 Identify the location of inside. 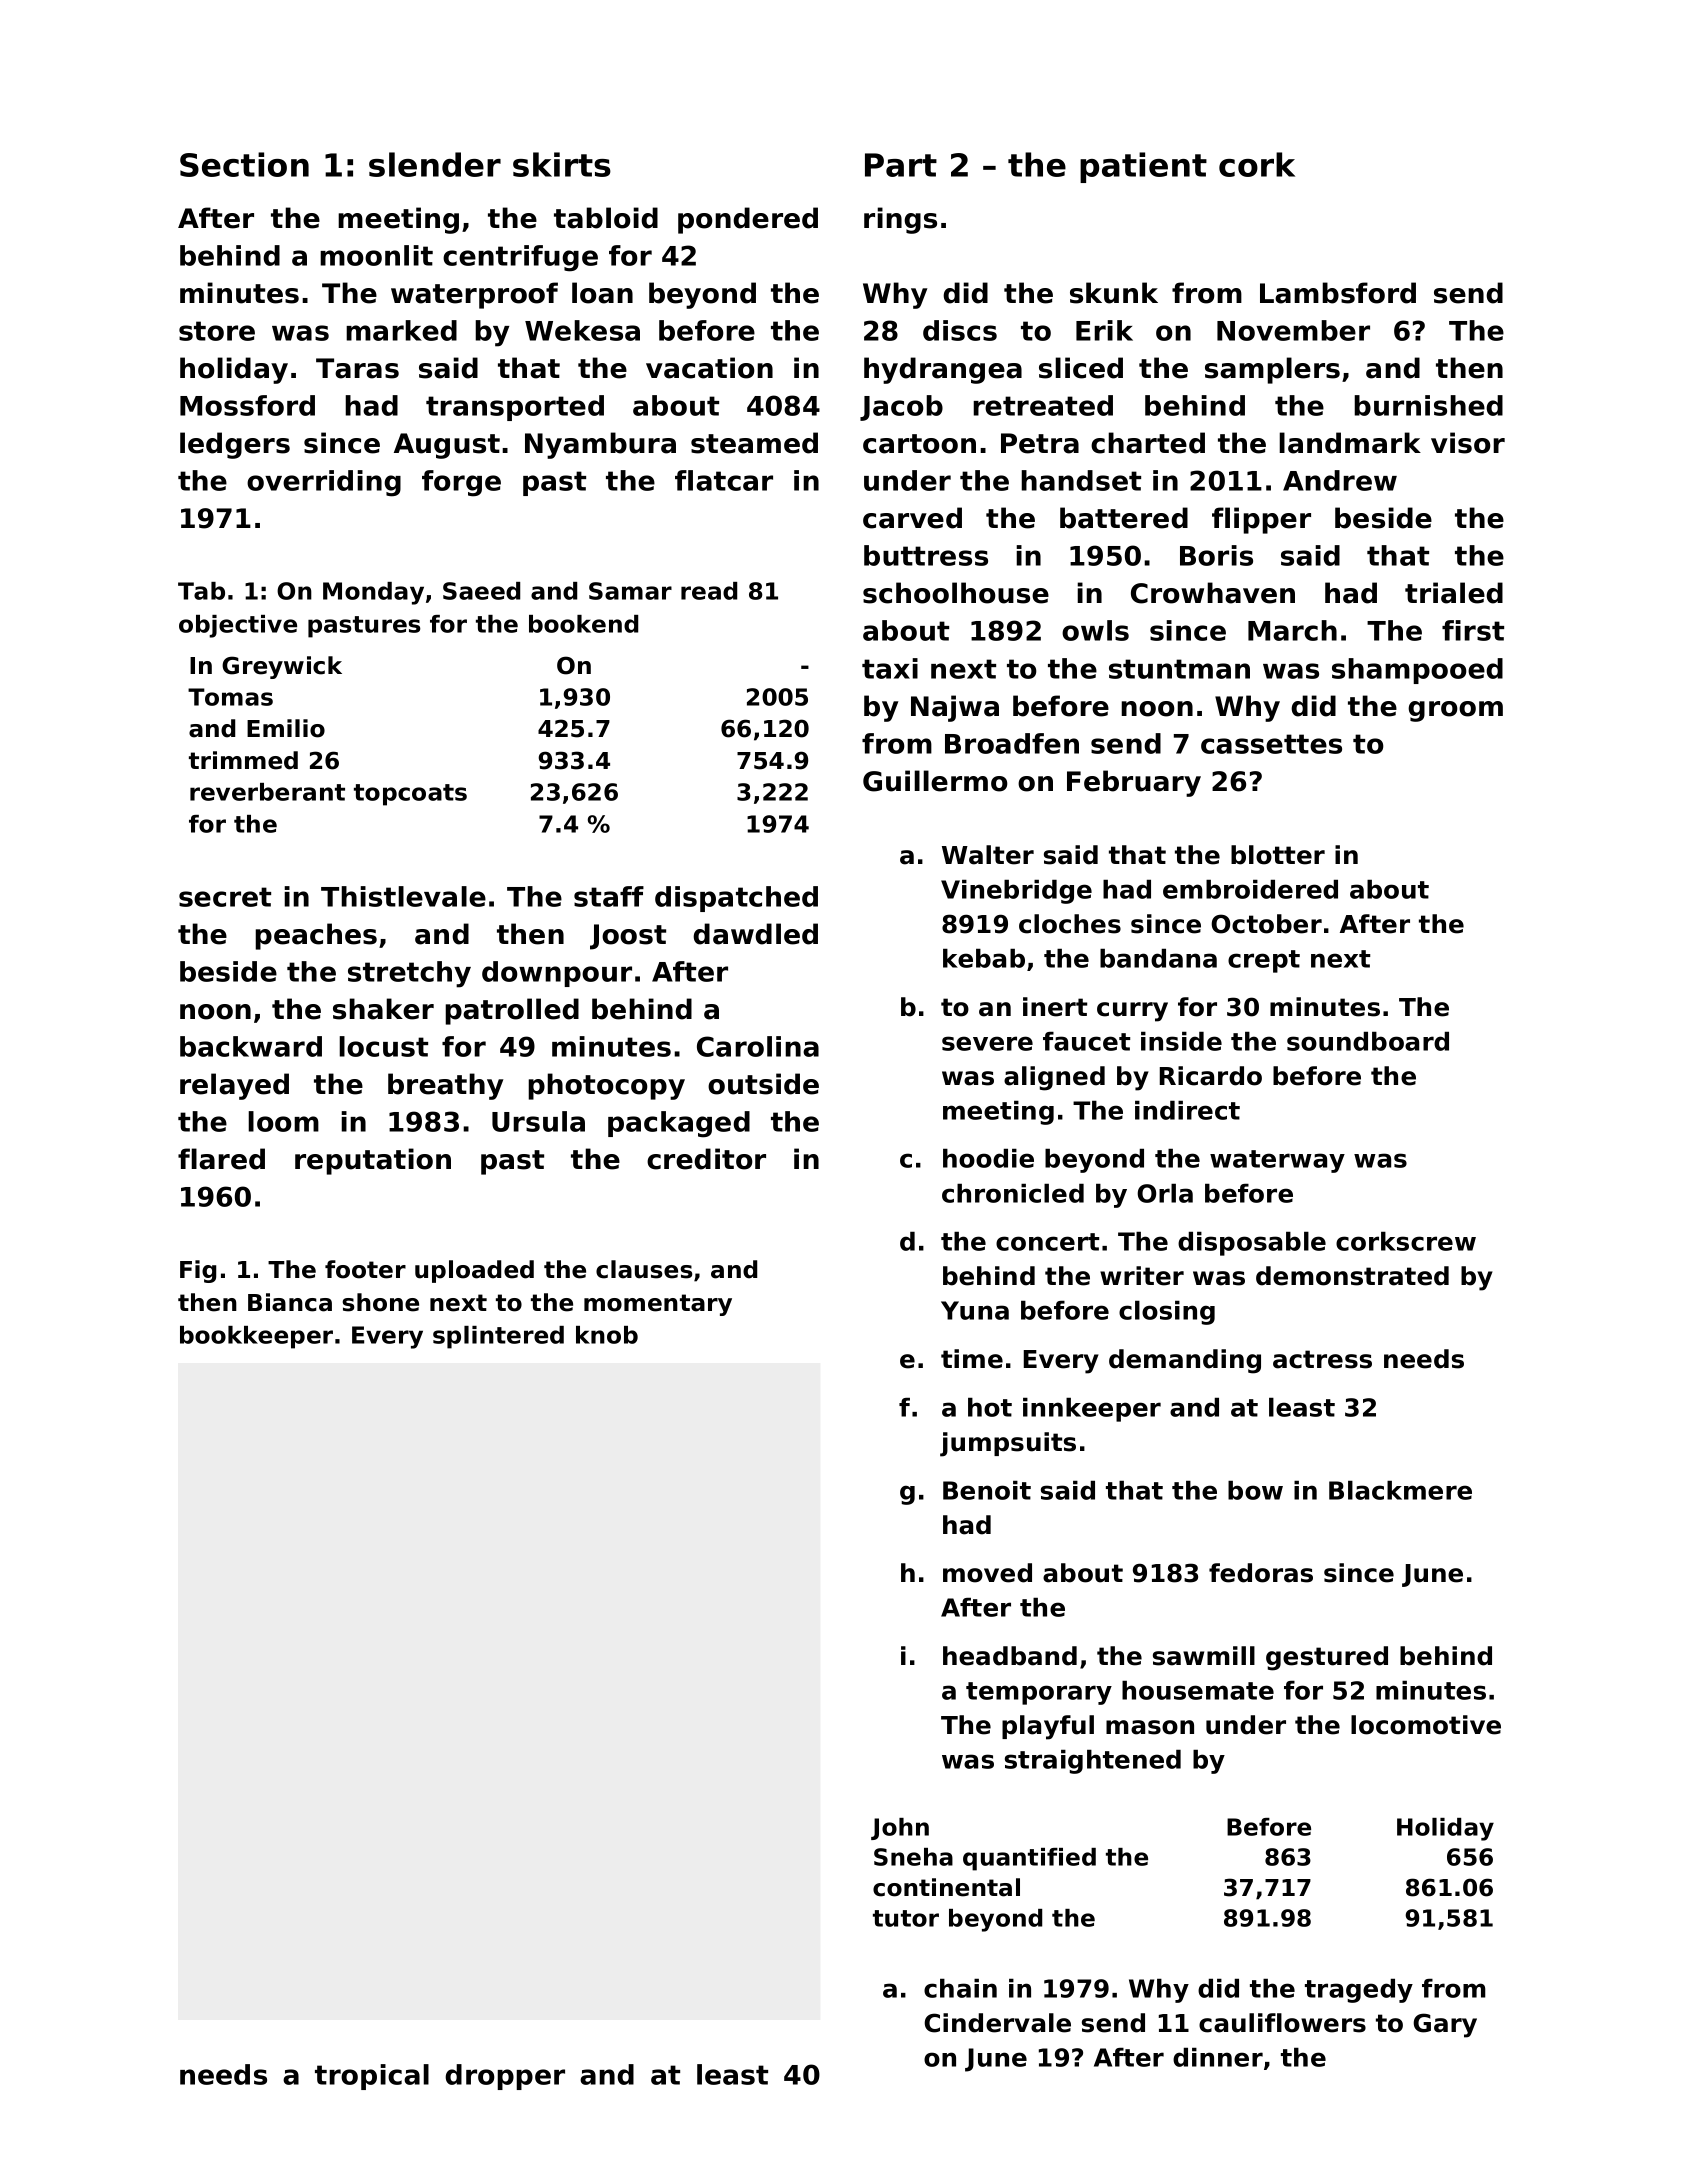
(1181, 1041).
